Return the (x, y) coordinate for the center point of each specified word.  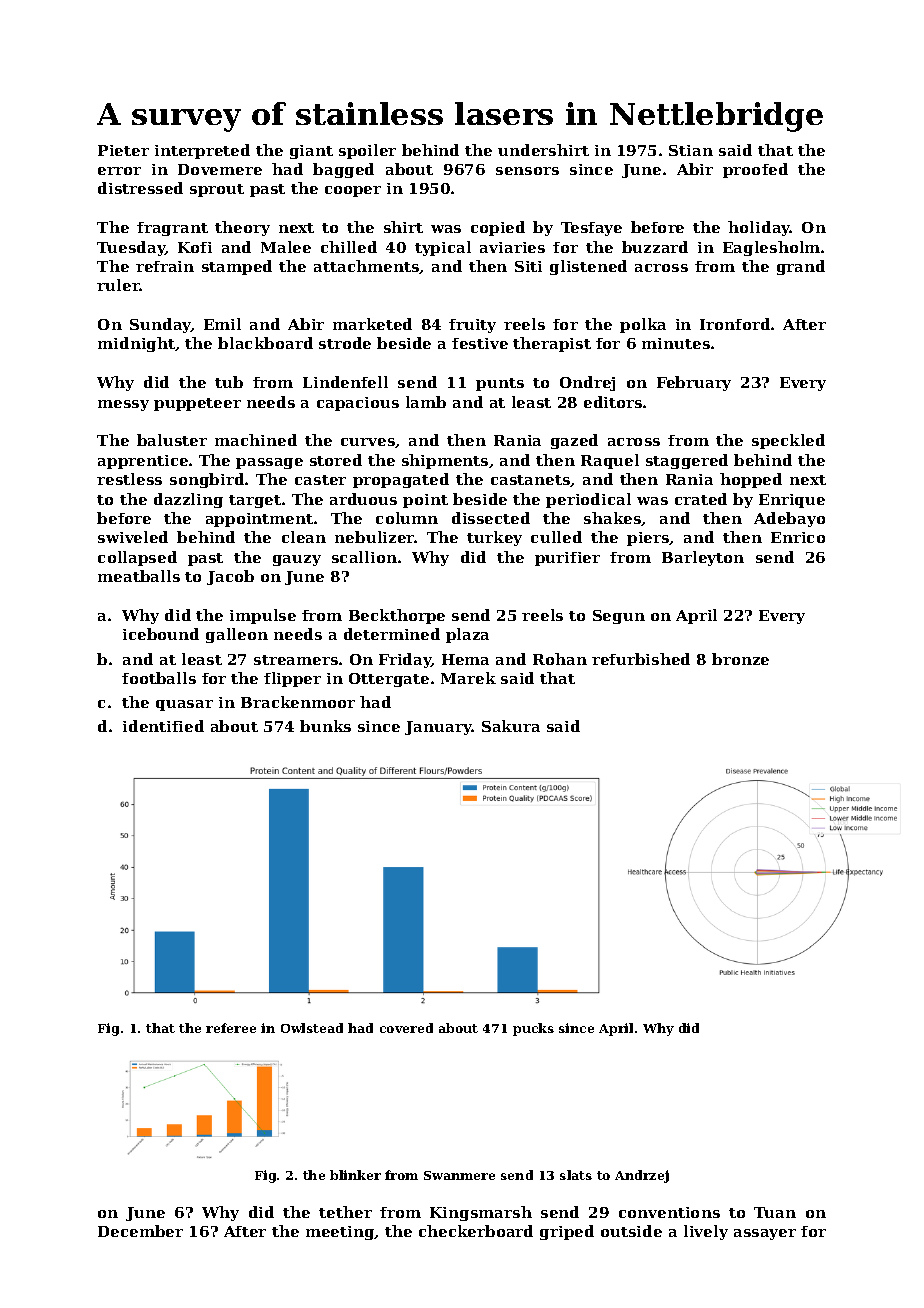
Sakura (511, 726)
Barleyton (703, 558)
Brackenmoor (298, 702)
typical (443, 248)
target (255, 501)
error (119, 171)
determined (392, 634)
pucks (533, 1029)
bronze (740, 659)
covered (406, 1028)
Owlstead (312, 1028)
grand (801, 267)
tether (345, 1212)
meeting (340, 1233)
